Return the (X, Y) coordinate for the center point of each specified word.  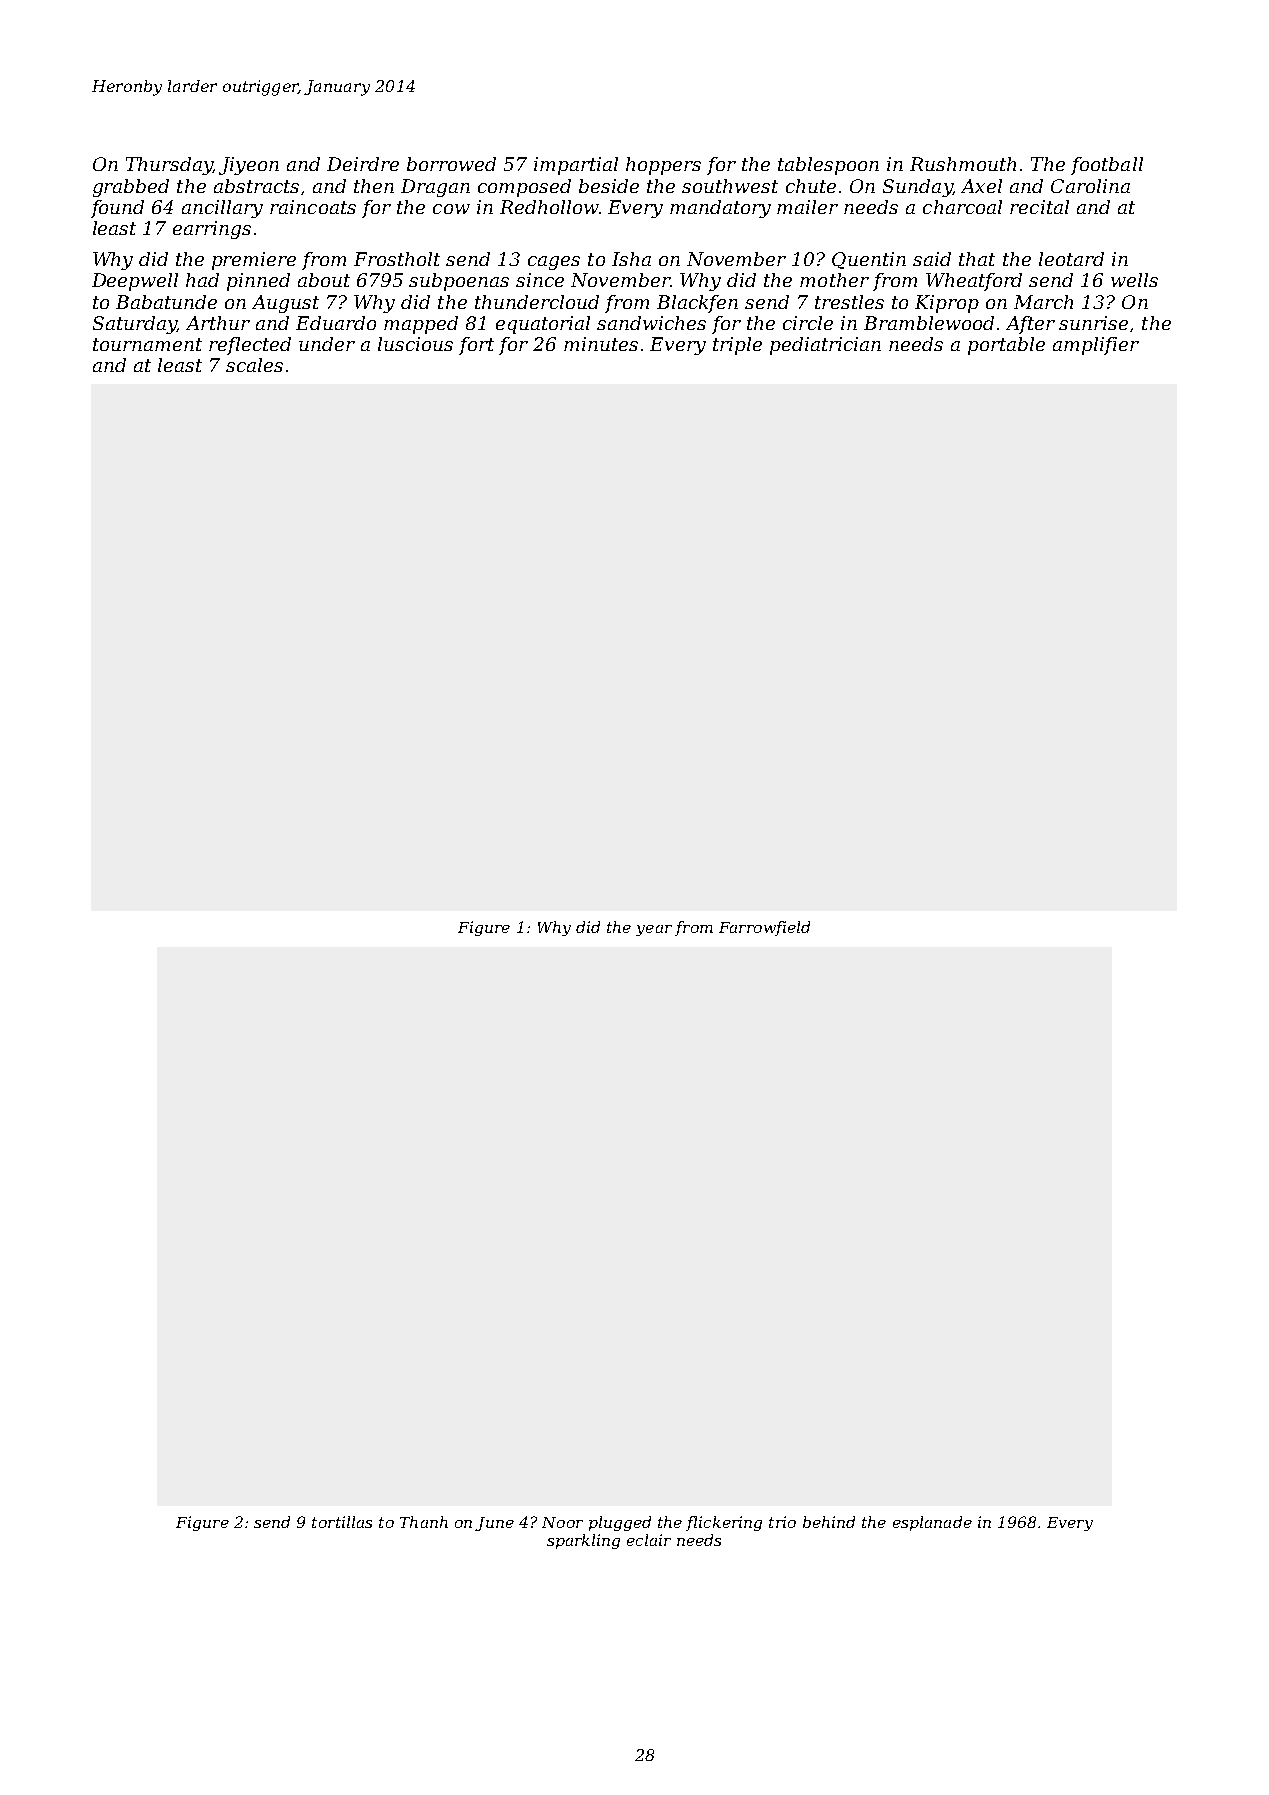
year (654, 930)
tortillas (342, 1522)
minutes (601, 344)
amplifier (1096, 346)
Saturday (135, 325)
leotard (1071, 259)
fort (476, 346)
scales (254, 365)
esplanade (932, 1523)
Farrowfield (764, 928)
